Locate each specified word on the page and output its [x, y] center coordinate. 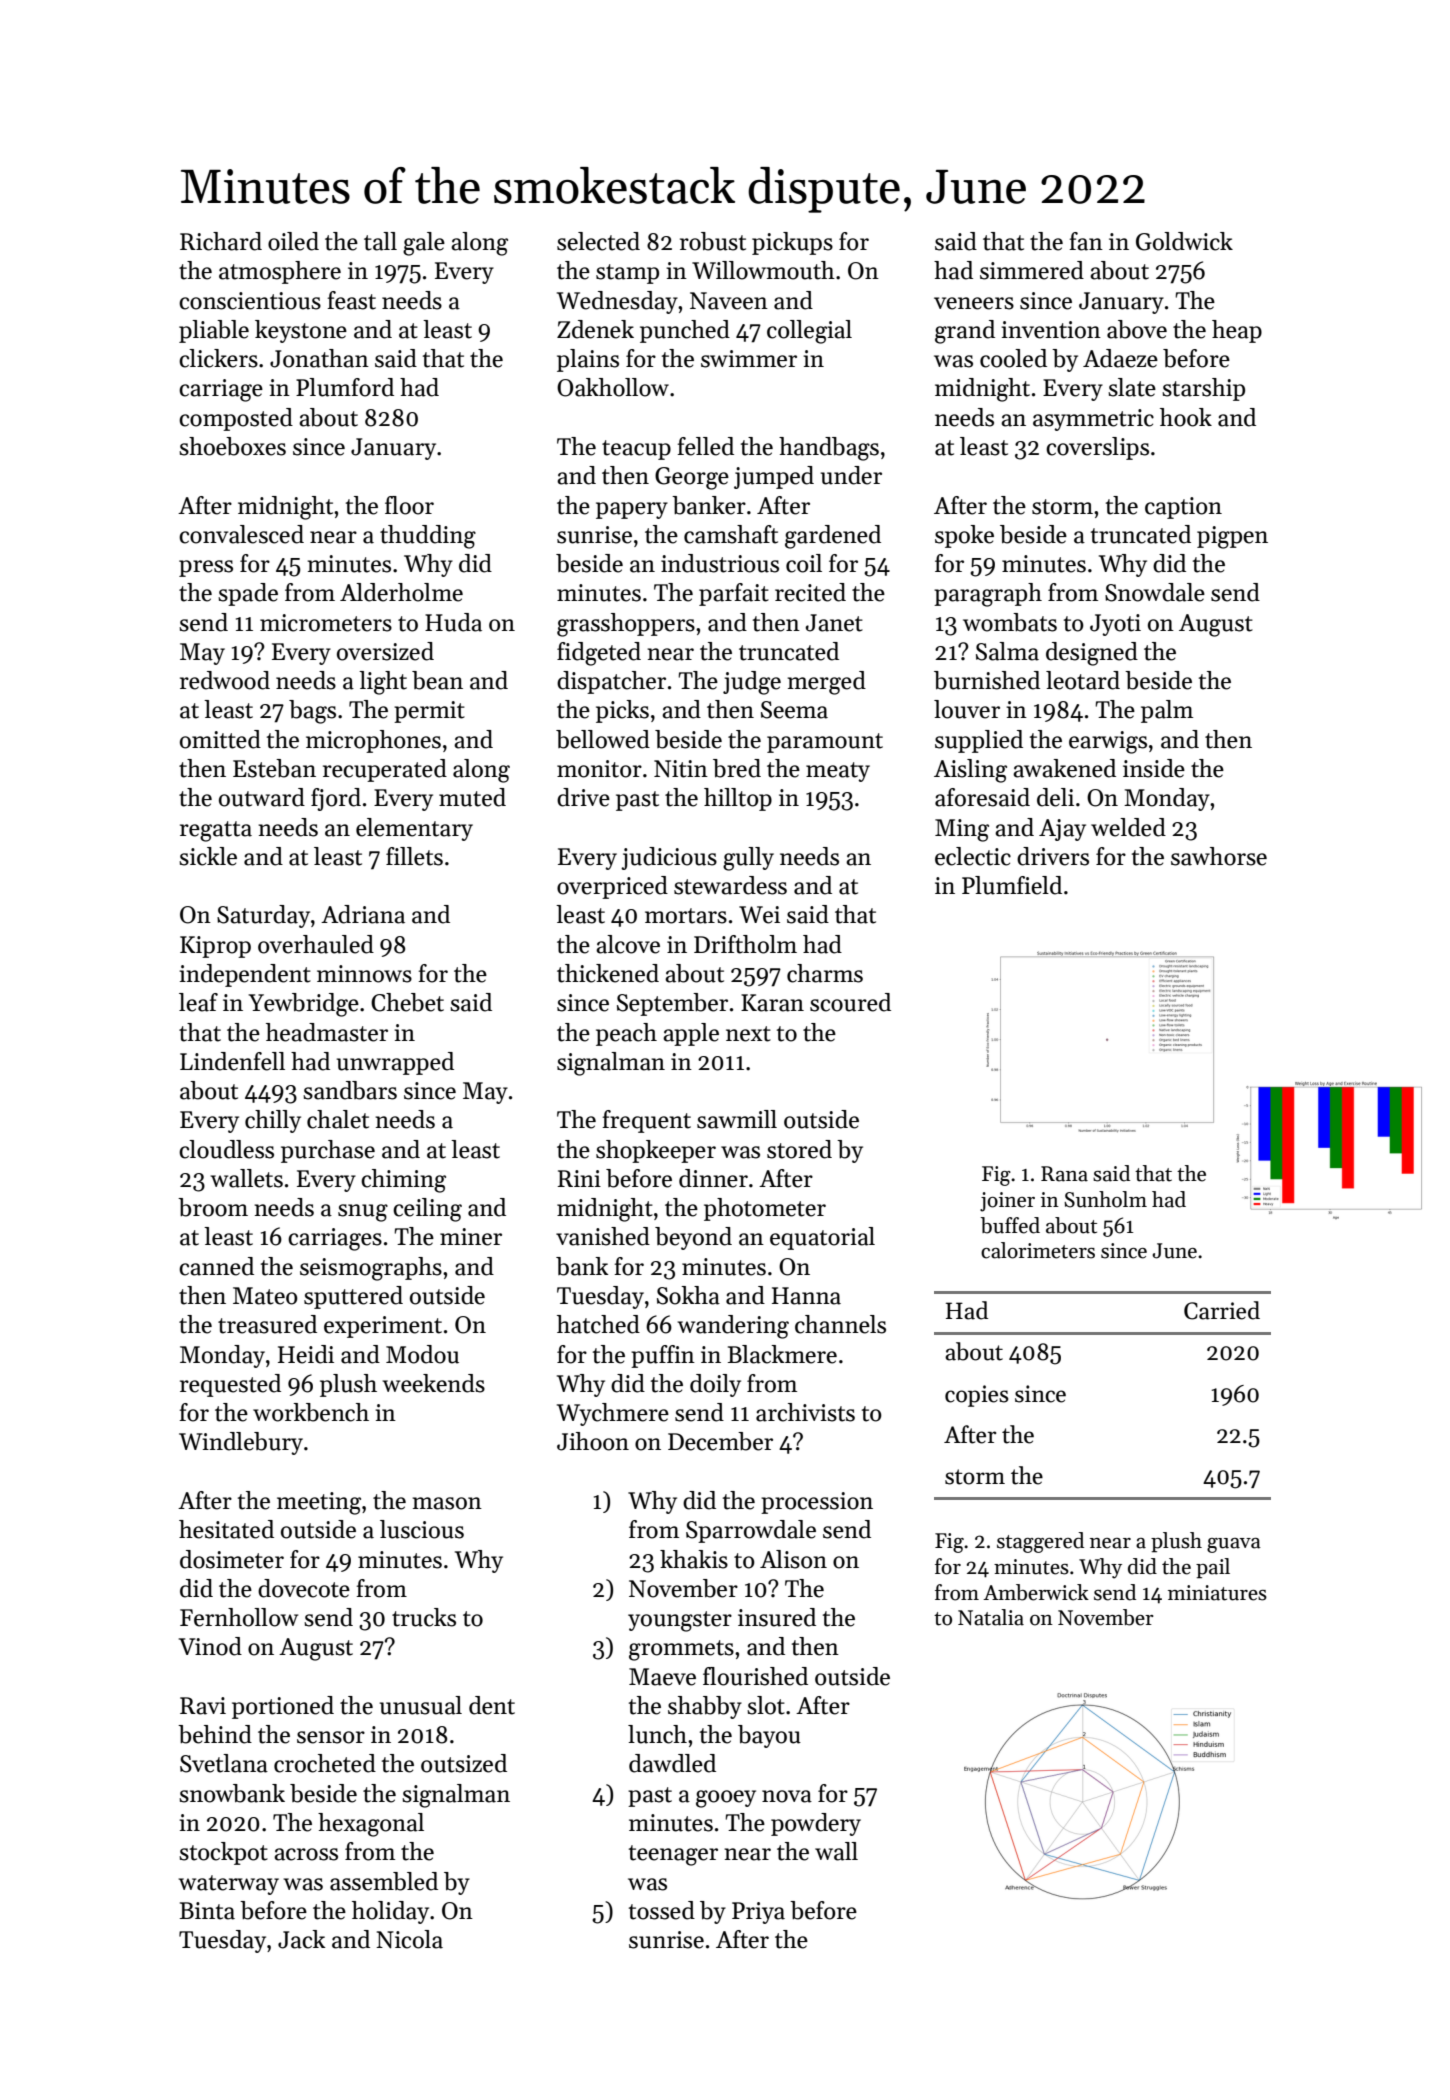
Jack [301, 1939]
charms [825, 973]
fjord [336, 799]
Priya [758, 1913]
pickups [792, 243]
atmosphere [280, 272]
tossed [662, 1910]
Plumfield [1012, 885]
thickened [608, 973]
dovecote [304, 1588]
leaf [198, 1002]
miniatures [1217, 1593]
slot [766, 1705]
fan [1086, 241]
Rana [1064, 1174]
